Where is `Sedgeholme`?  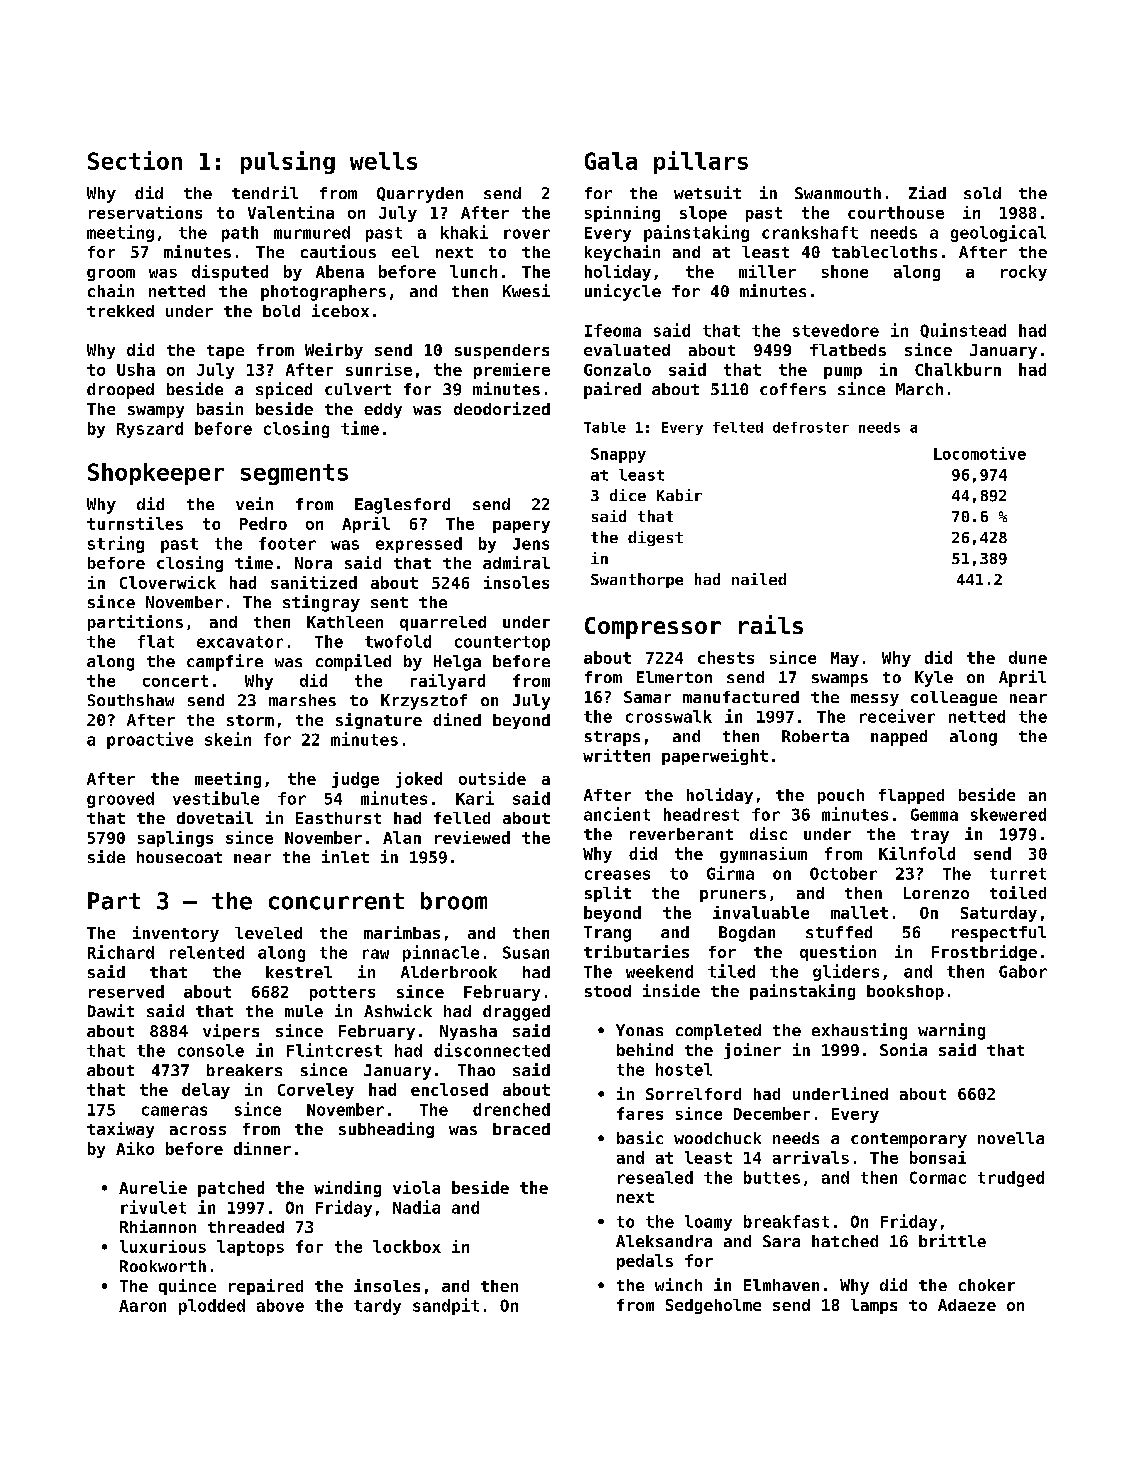
Sedgeholme is located at coordinates (713, 1306).
